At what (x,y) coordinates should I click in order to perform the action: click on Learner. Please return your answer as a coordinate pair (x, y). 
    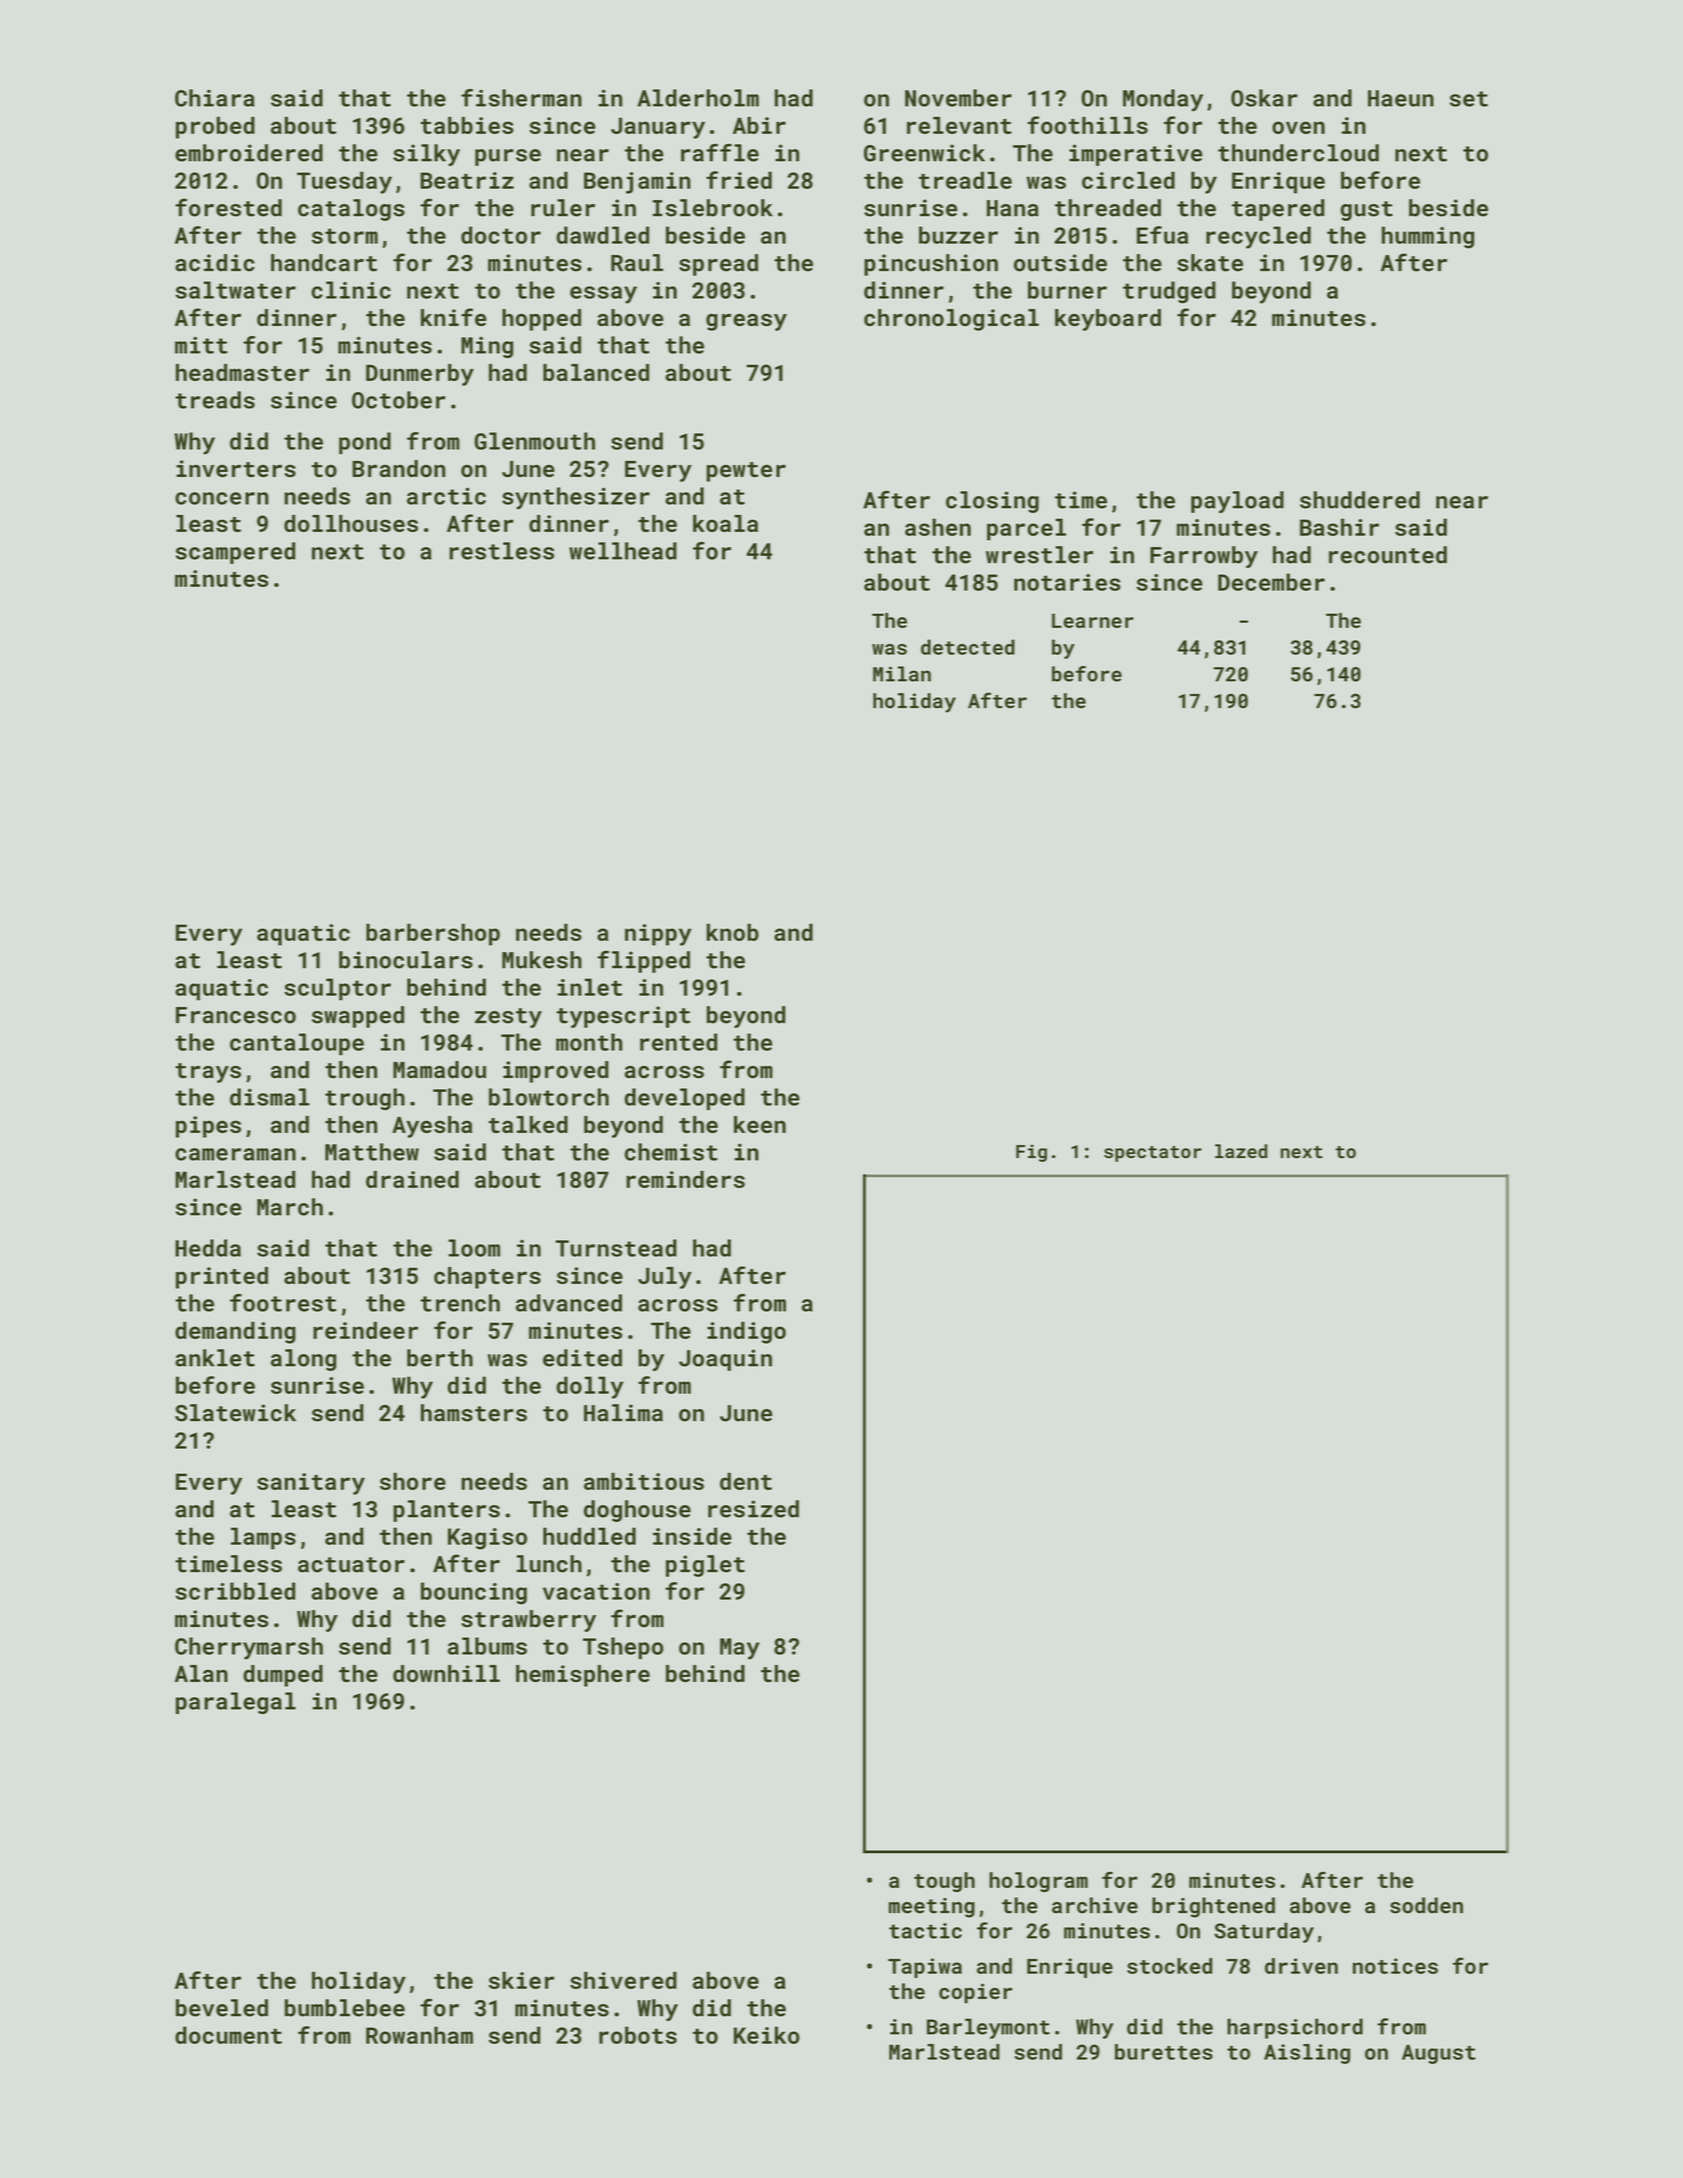
    Looking at the image, I should click on (1093, 620).
